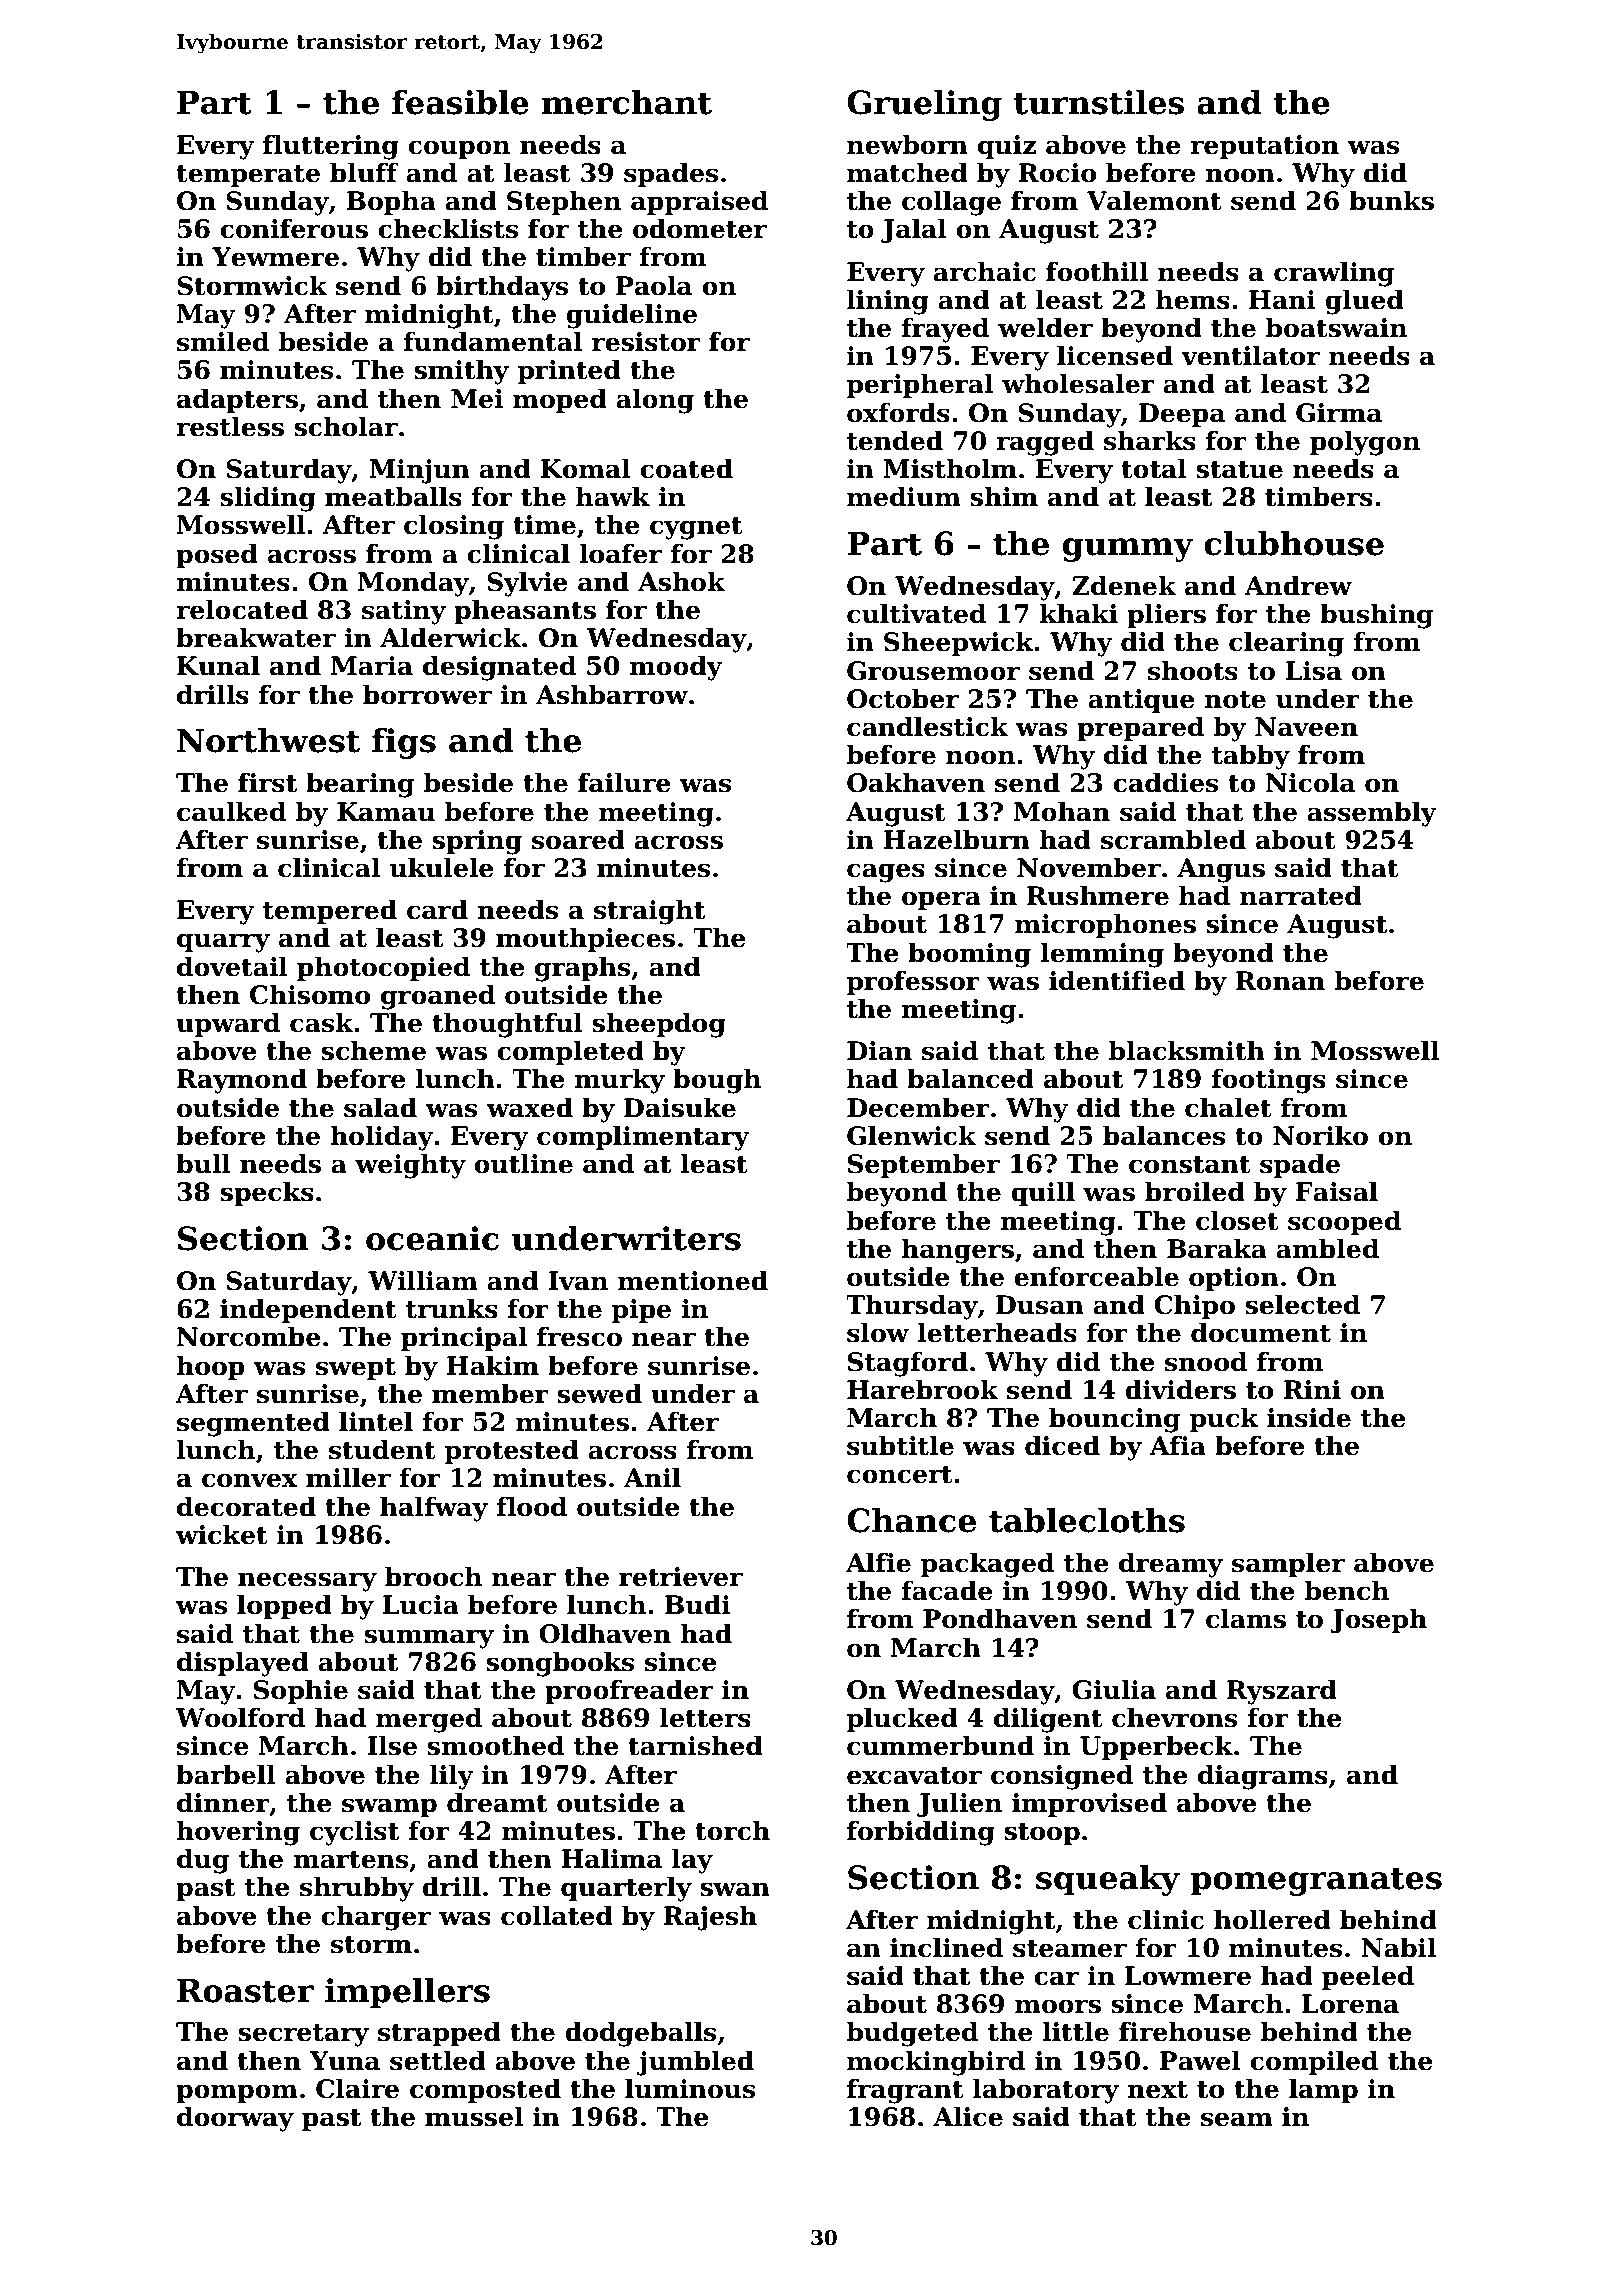 The width and height of the screenshot is (1620, 2292). Describe the element at coordinates (1007, 147) in the screenshot. I see `quiz` at that location.
